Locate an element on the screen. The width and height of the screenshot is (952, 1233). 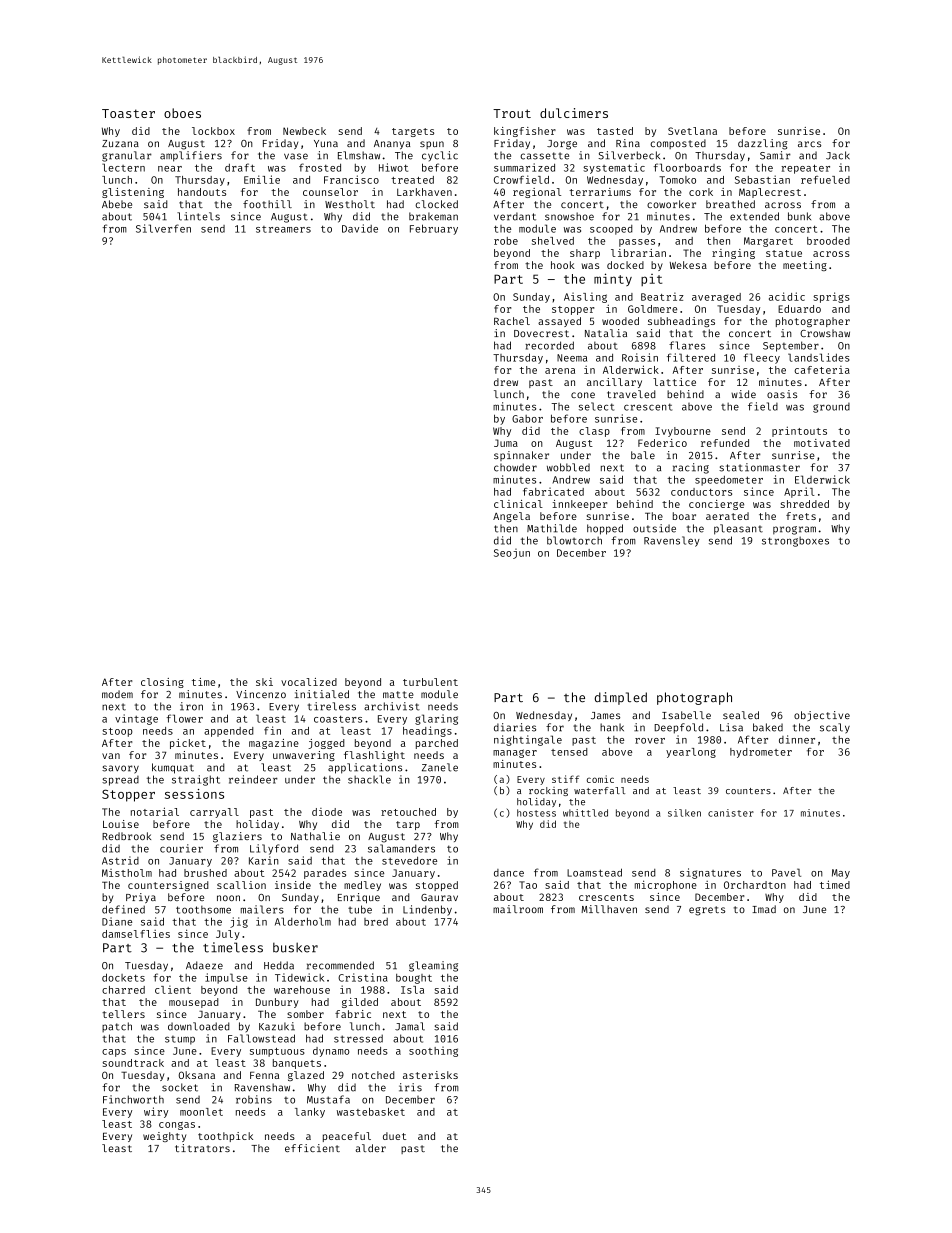
Lisa is located at coordinates (731, 727).
